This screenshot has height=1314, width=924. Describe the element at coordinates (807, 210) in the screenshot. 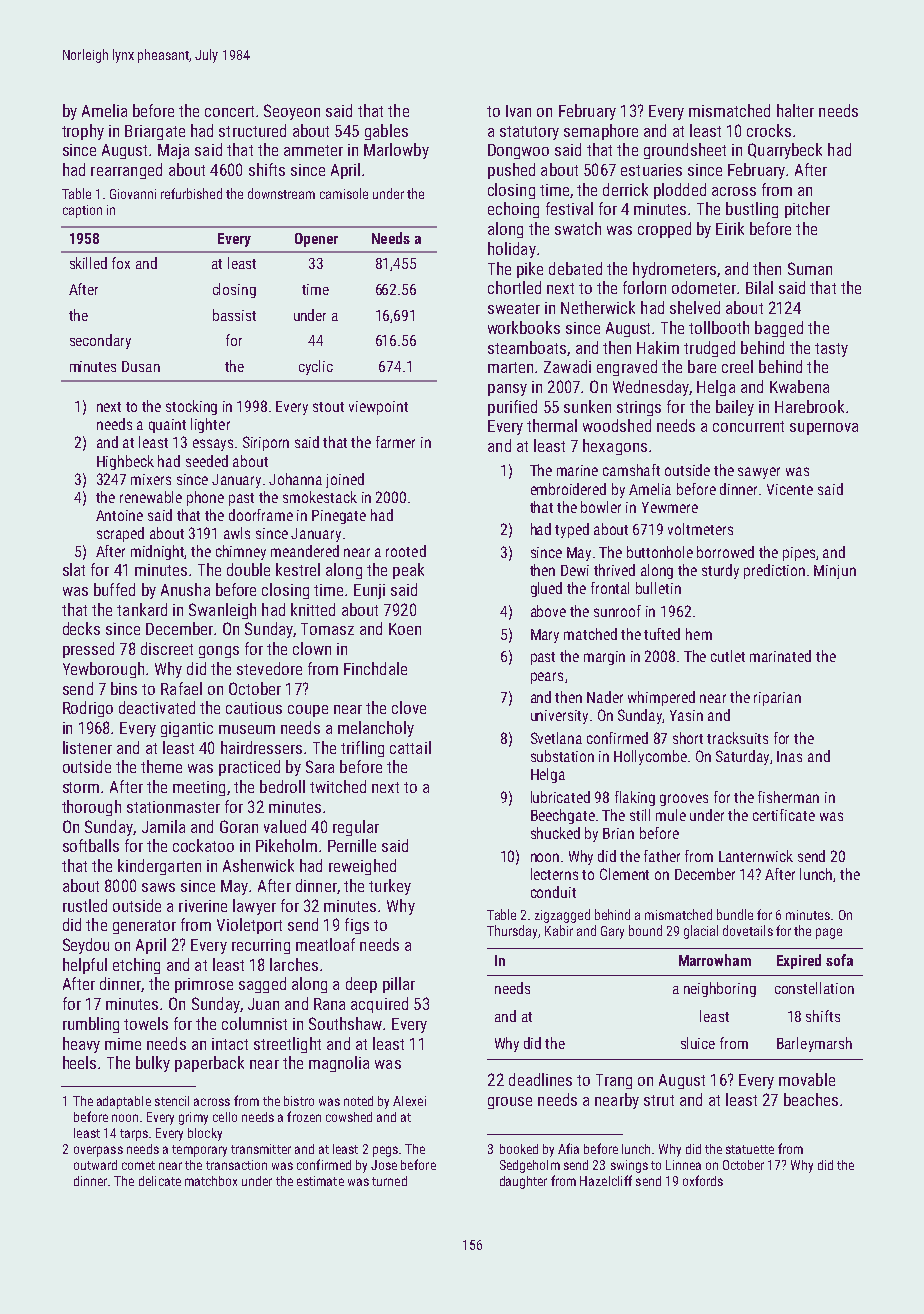

I see `pitcher` at that location.
